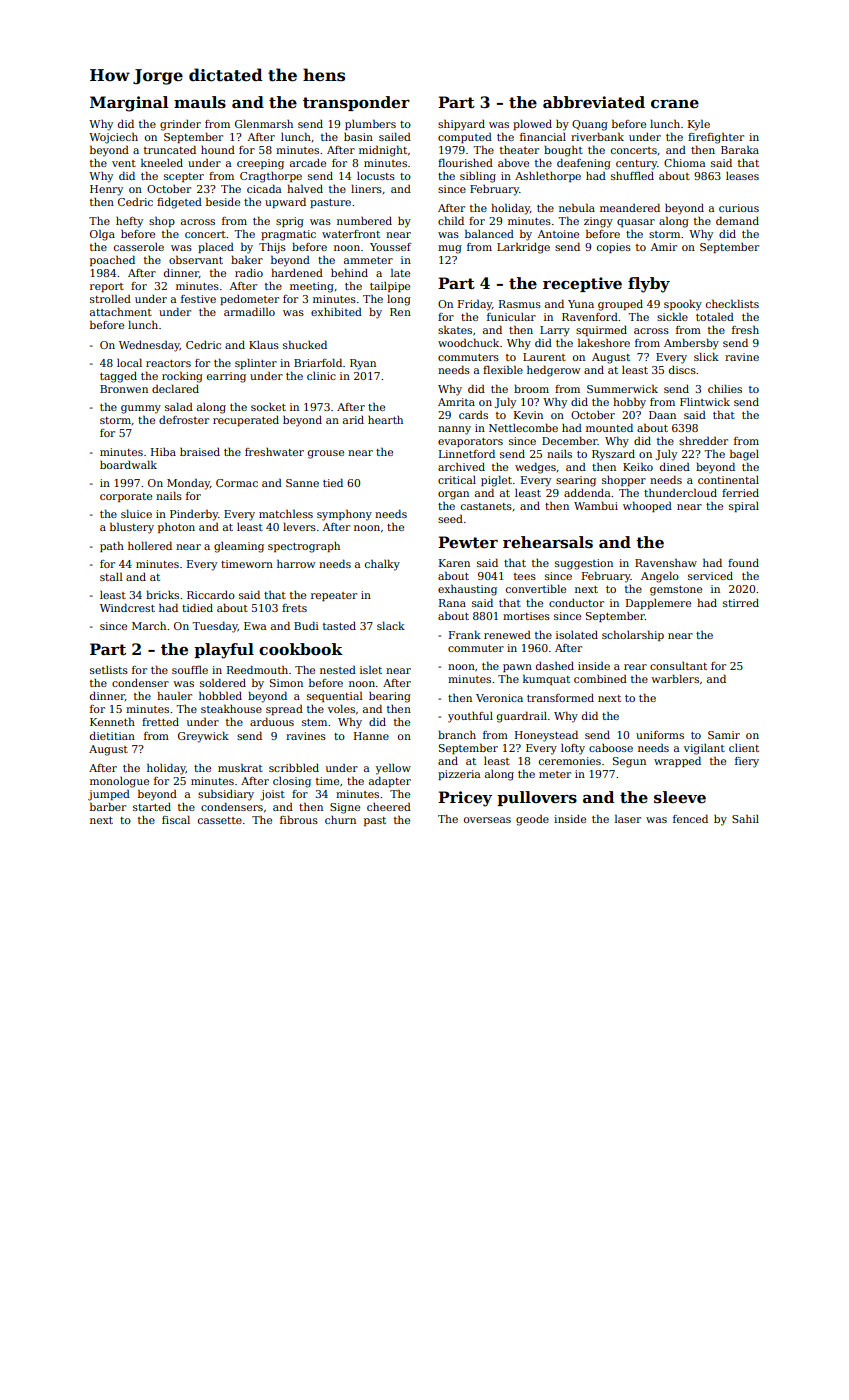 This document has width=849, height=1400. I want to click on Marginal, so click(129, 104).
